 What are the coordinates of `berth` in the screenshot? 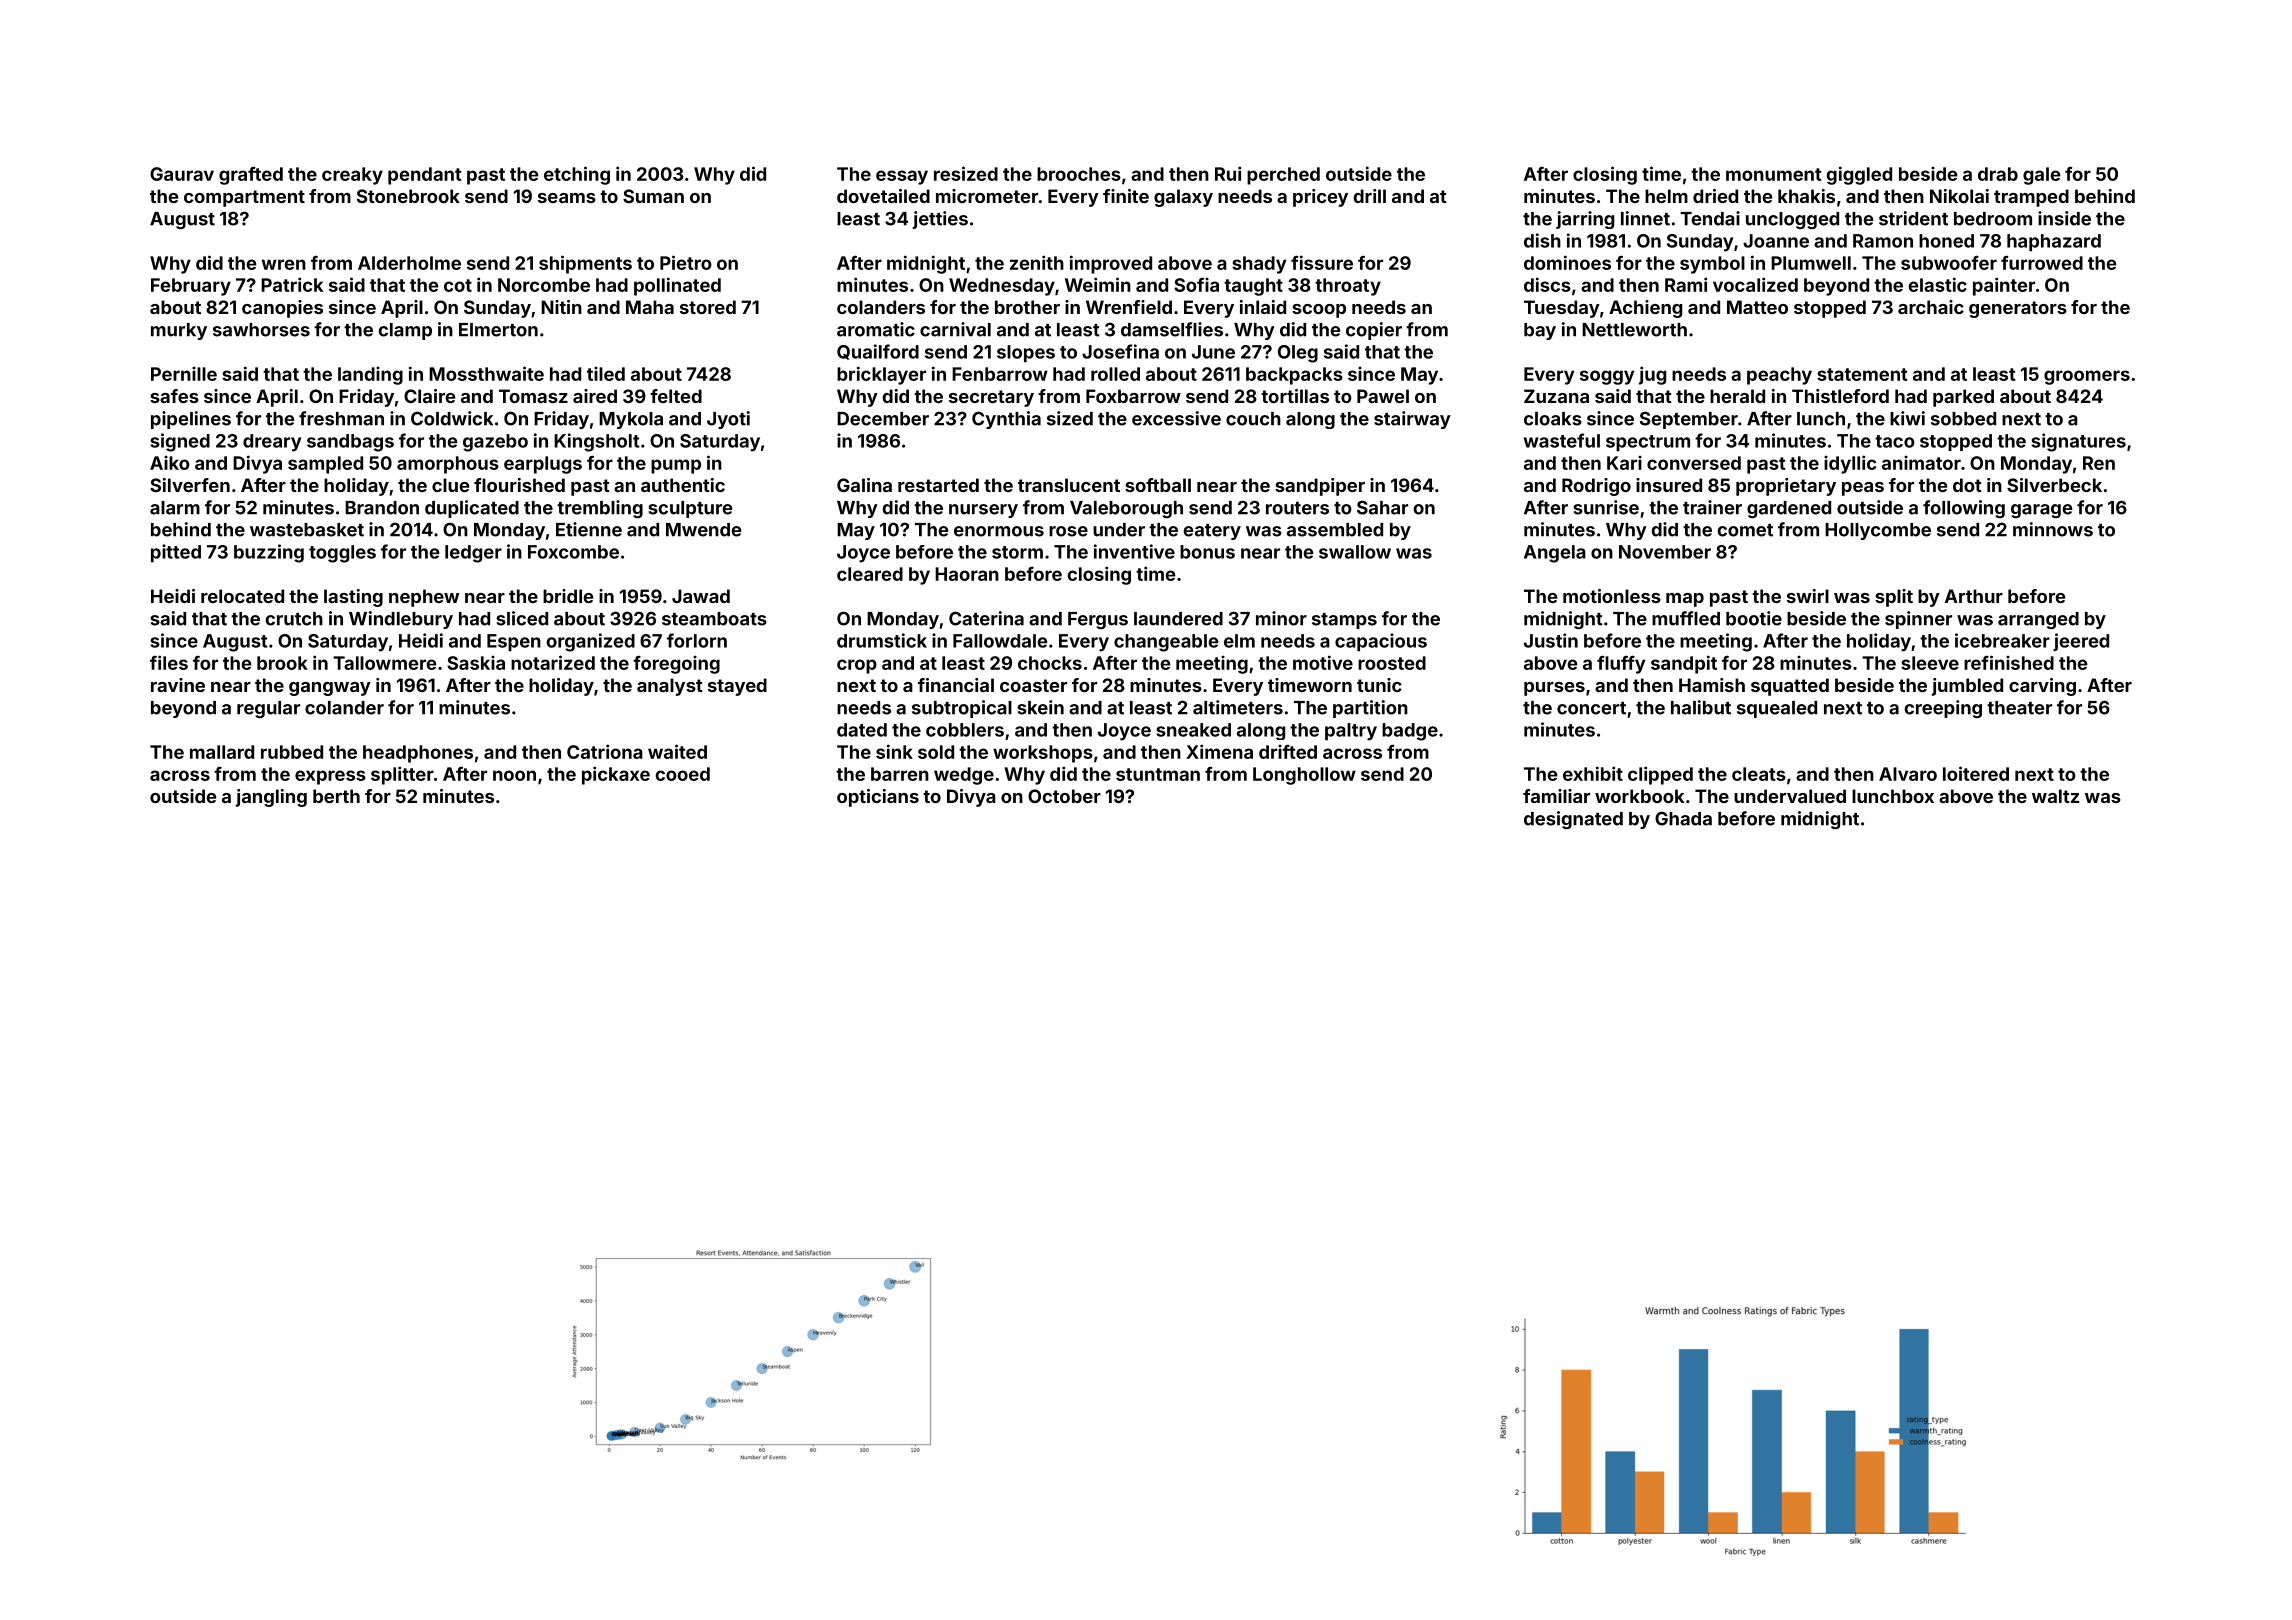 It's located at (336, 796).
